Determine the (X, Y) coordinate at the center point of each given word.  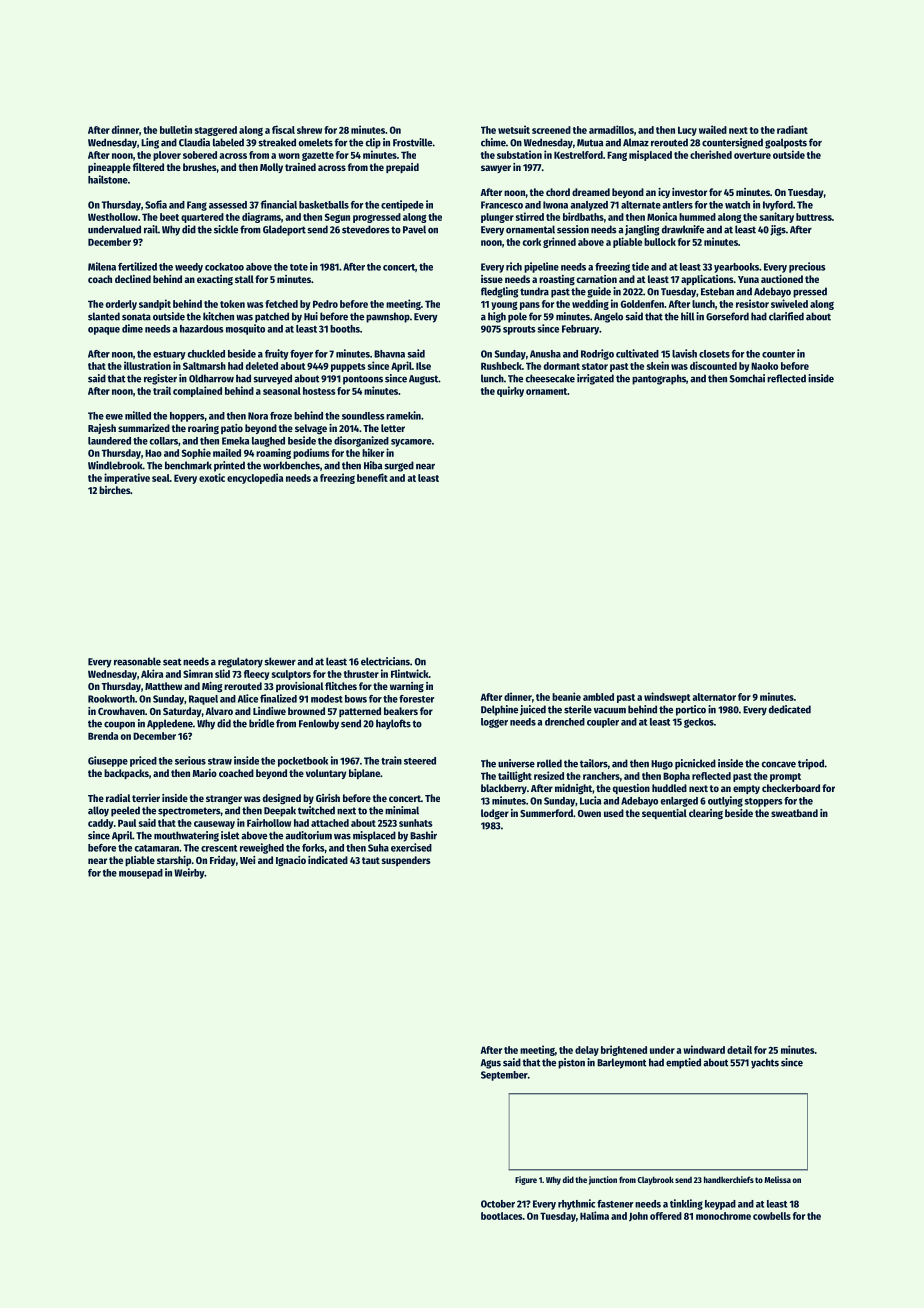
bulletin (176, 129)
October (498, 1204)
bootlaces (502, 1216)
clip (373, 143)
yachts (765, 1063)
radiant (792, 129)
